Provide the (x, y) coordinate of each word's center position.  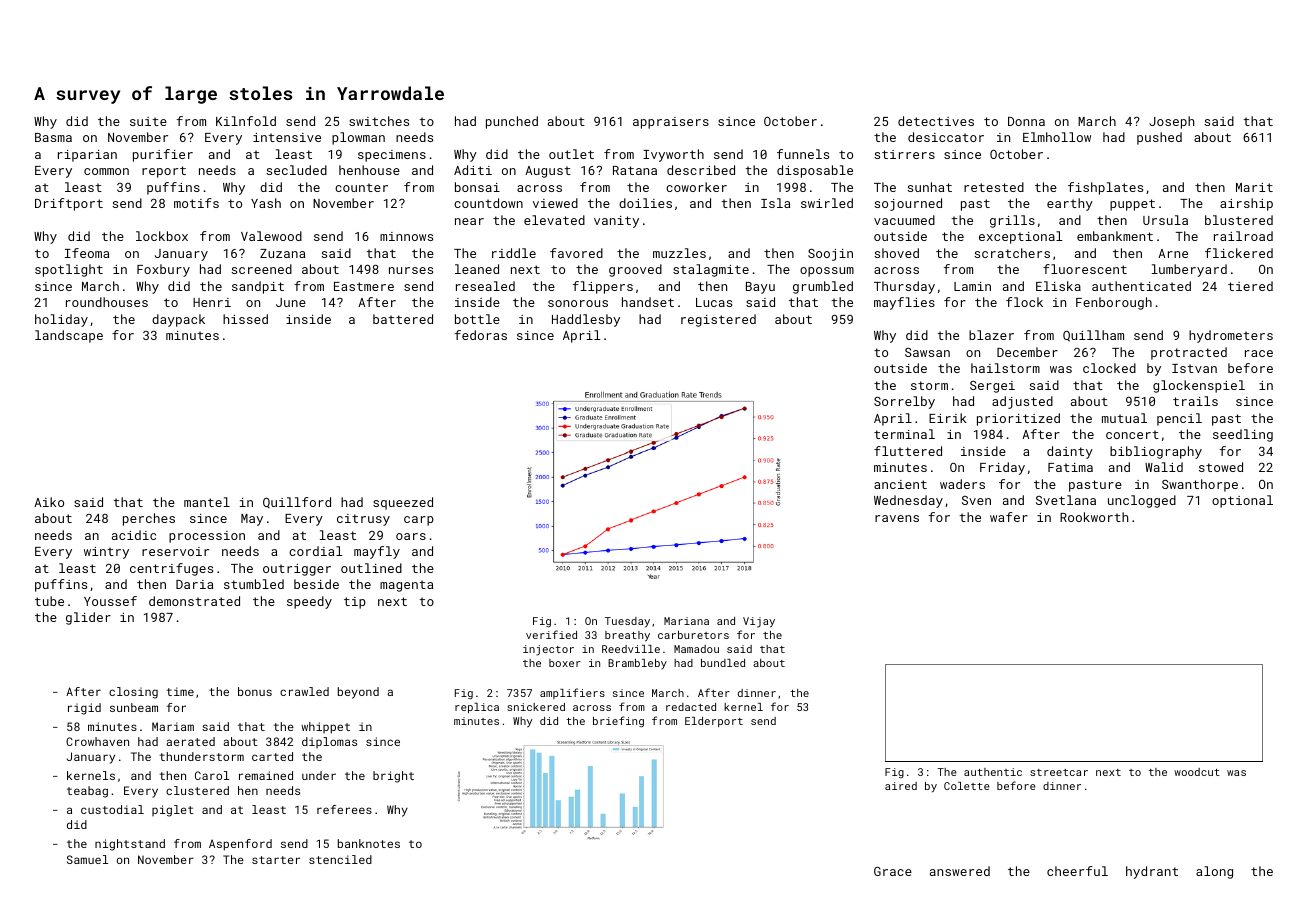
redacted (691, 707)
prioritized (1018, 419)
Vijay (759, 622)
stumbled (254, 584)
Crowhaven (97, 741)
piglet (173, 811)
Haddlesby (586, 320)
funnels (803, 154)
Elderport (714, 722)
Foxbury (163, 270)
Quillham (1093, 336)
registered (718, 320)
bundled (723, 663)
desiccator (946, 137)
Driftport (69, 204)
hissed (245, 319)
